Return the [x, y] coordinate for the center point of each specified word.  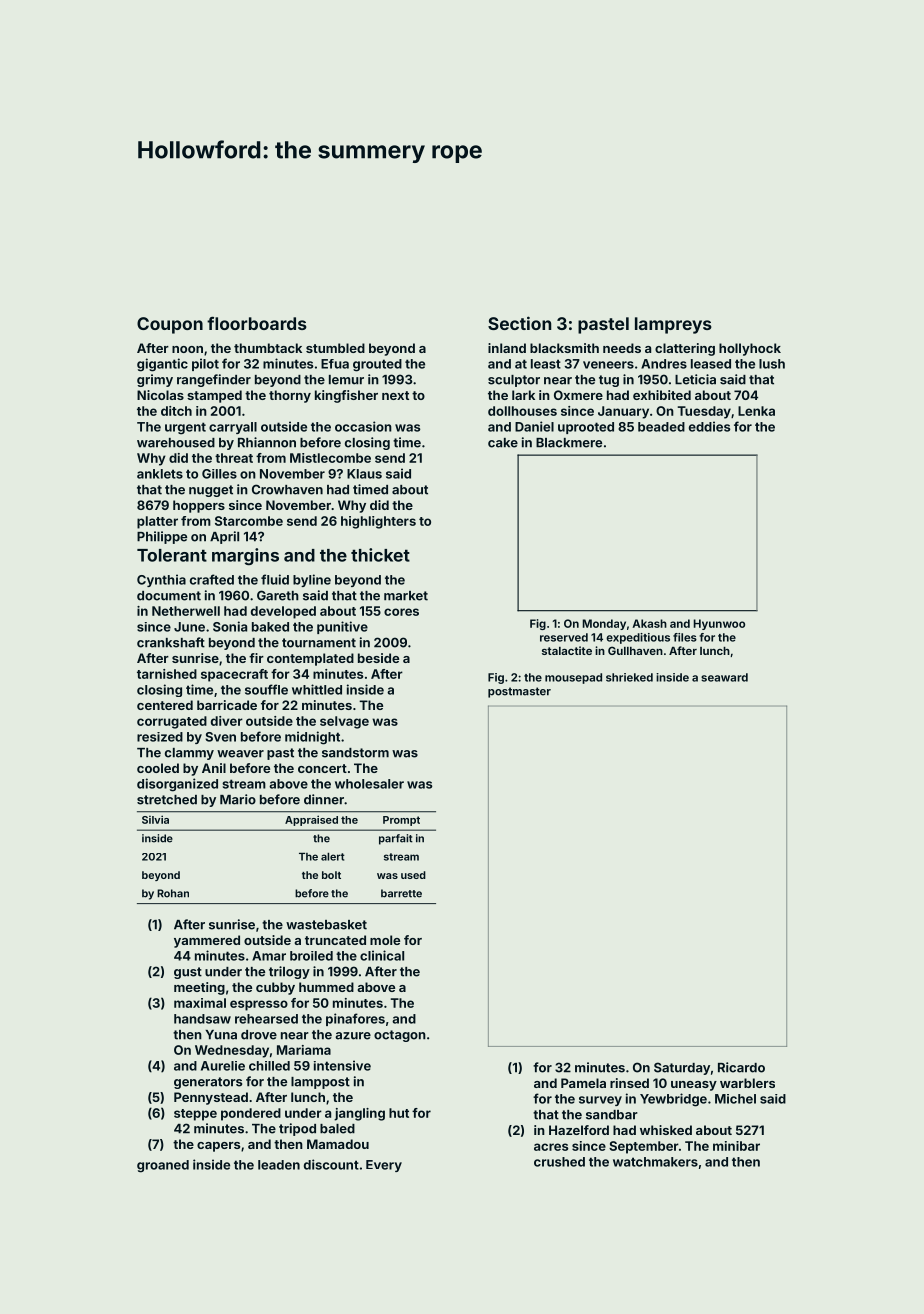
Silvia [155, 819]
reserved [564, 637]
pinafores [355, 1019]
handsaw [202, 1019]
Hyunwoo [719, 624]
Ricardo [741, 1067]
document [169, 596]
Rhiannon [267, 442]
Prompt [401, 821]
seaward [724, 677]
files [685, 637]
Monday [604, 624]
